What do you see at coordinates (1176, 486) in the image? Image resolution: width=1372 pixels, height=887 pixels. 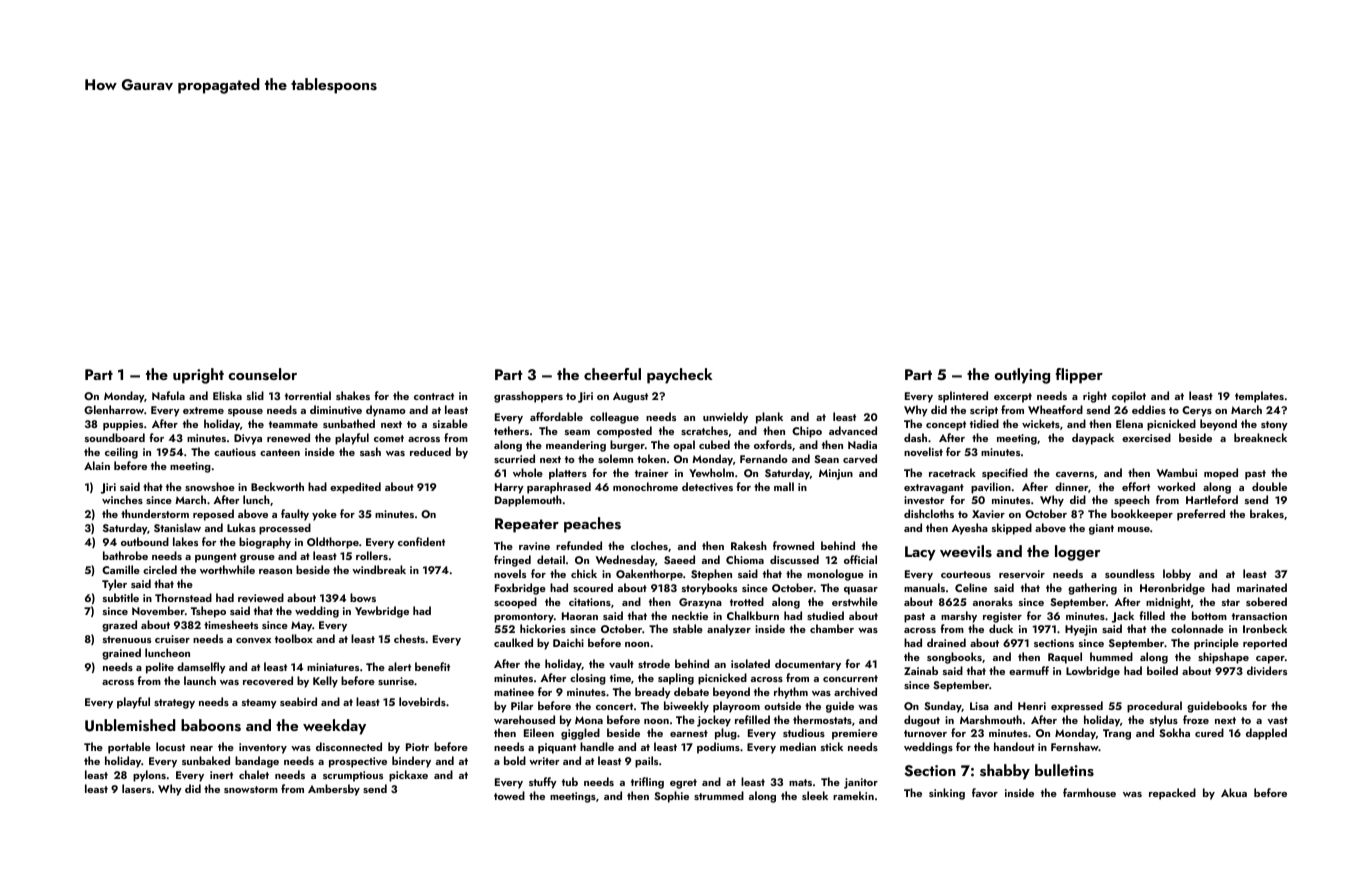 I see `worked` at bounding box center [1176, 486].
